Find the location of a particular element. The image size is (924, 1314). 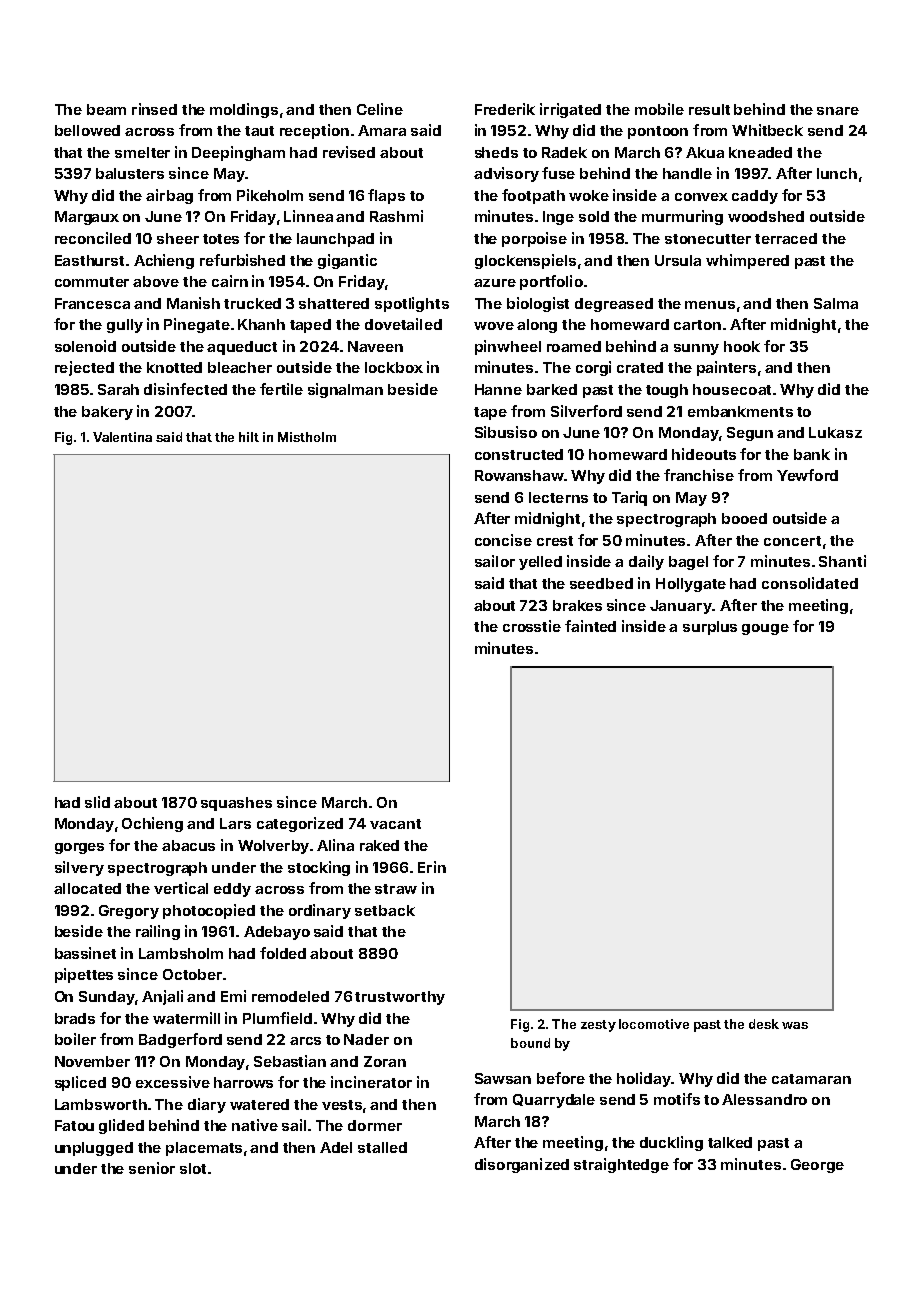

George is located at coordinates (817, 1166).
